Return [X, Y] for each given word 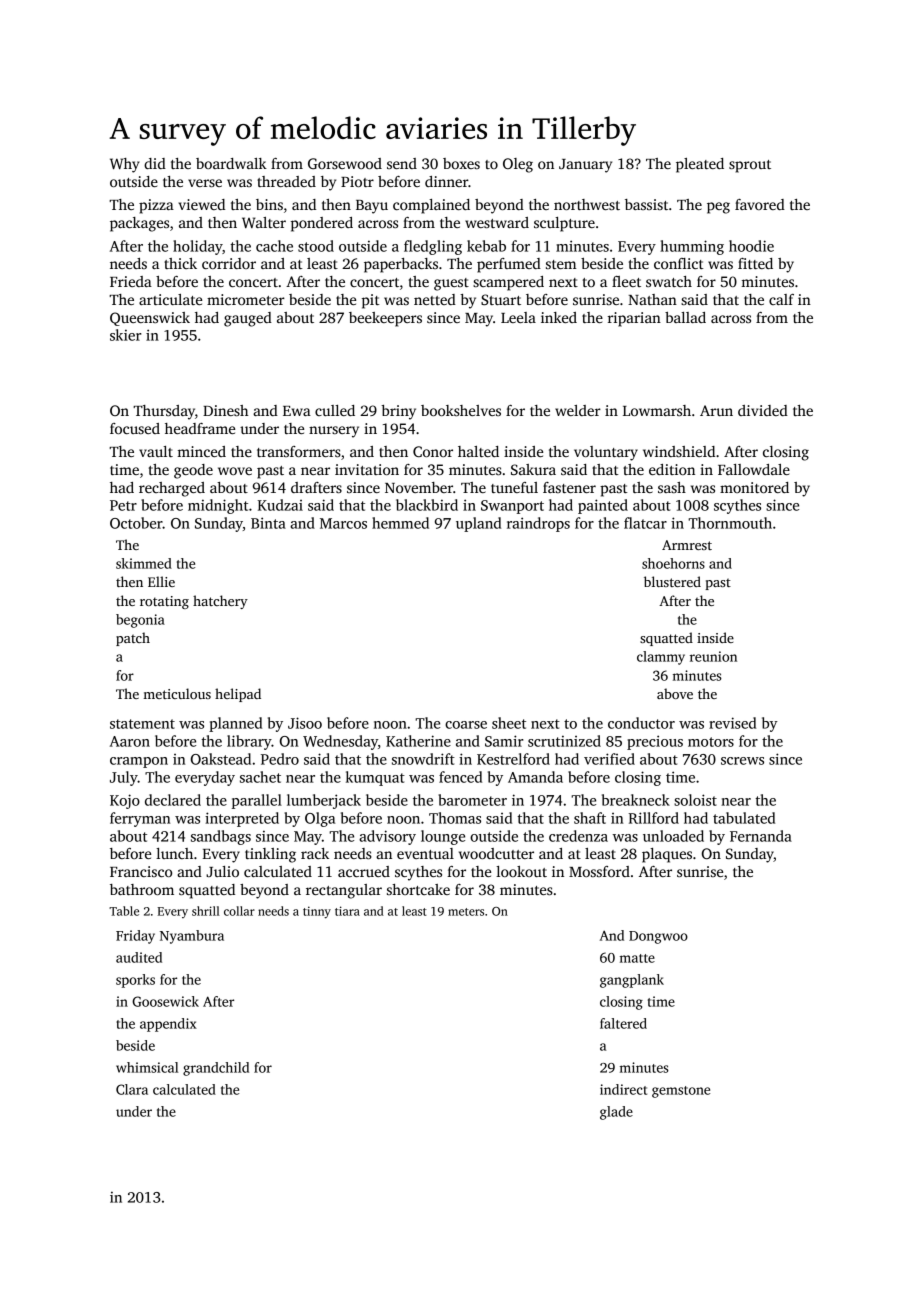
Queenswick [150, 319]
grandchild [216, 1069]
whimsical [147, 1067]
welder [578, 410]
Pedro [280, 759]
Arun [716, 410]
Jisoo [305, 723]
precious [655, 742]
